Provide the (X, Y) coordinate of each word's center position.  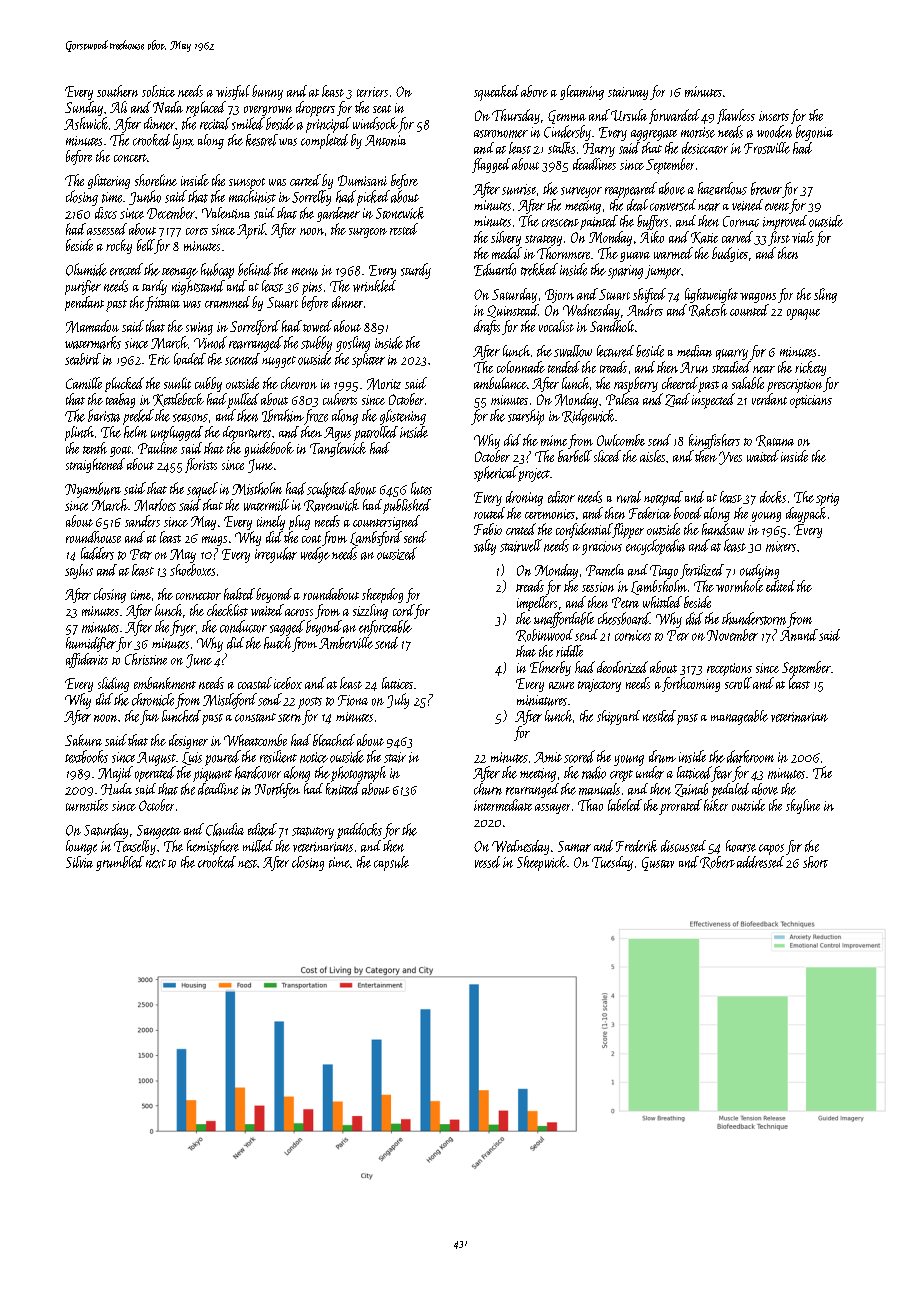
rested (404, 229)
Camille (84, 383)
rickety (810, 368)
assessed (107, 229)
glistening (403, 417)
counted (749, 310)
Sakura (83, 740)
